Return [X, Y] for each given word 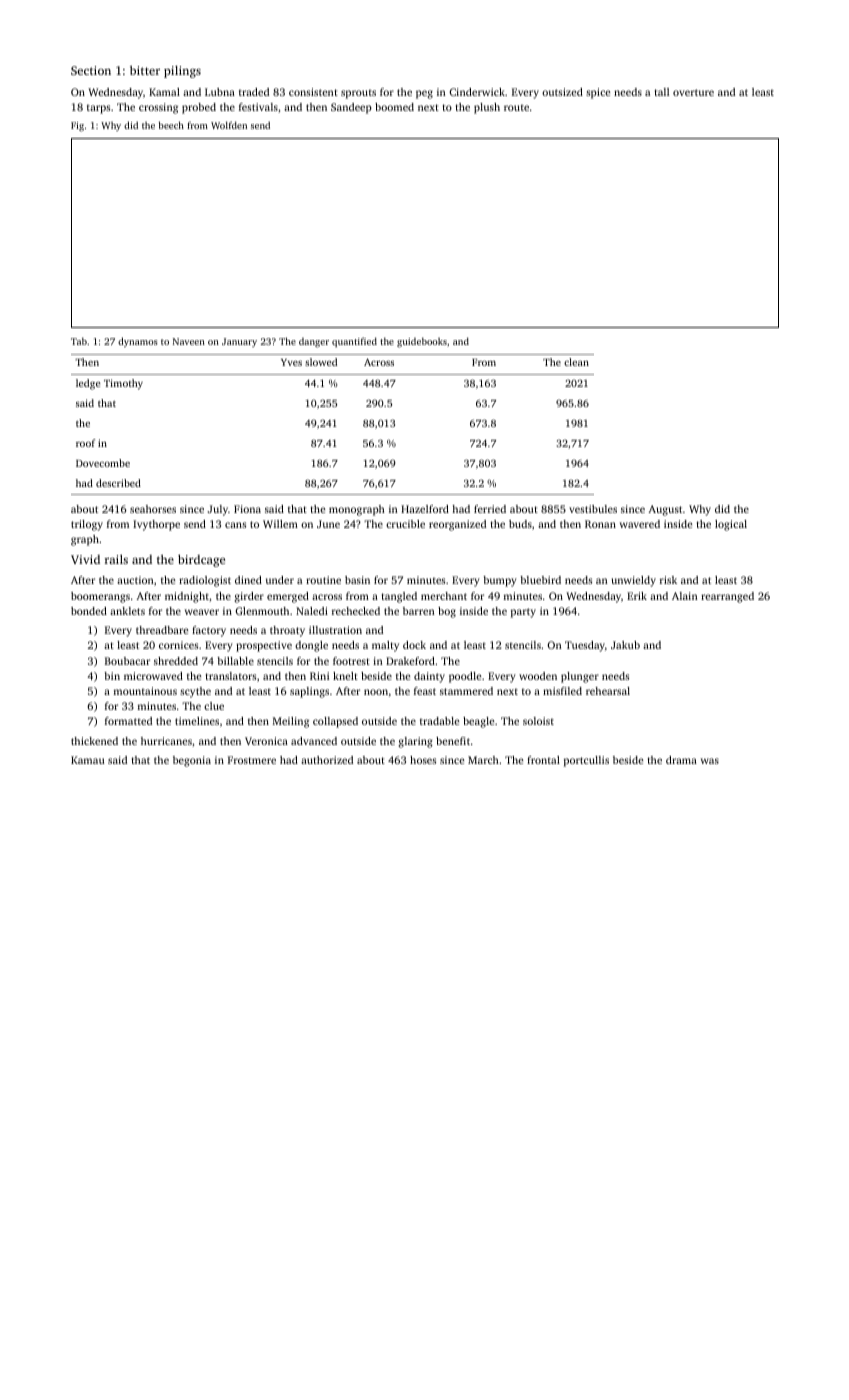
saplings [309, 692]
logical [731, 525]
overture [693, 92]
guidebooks [422, 343]
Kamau [88, 760]
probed [199, 108]
